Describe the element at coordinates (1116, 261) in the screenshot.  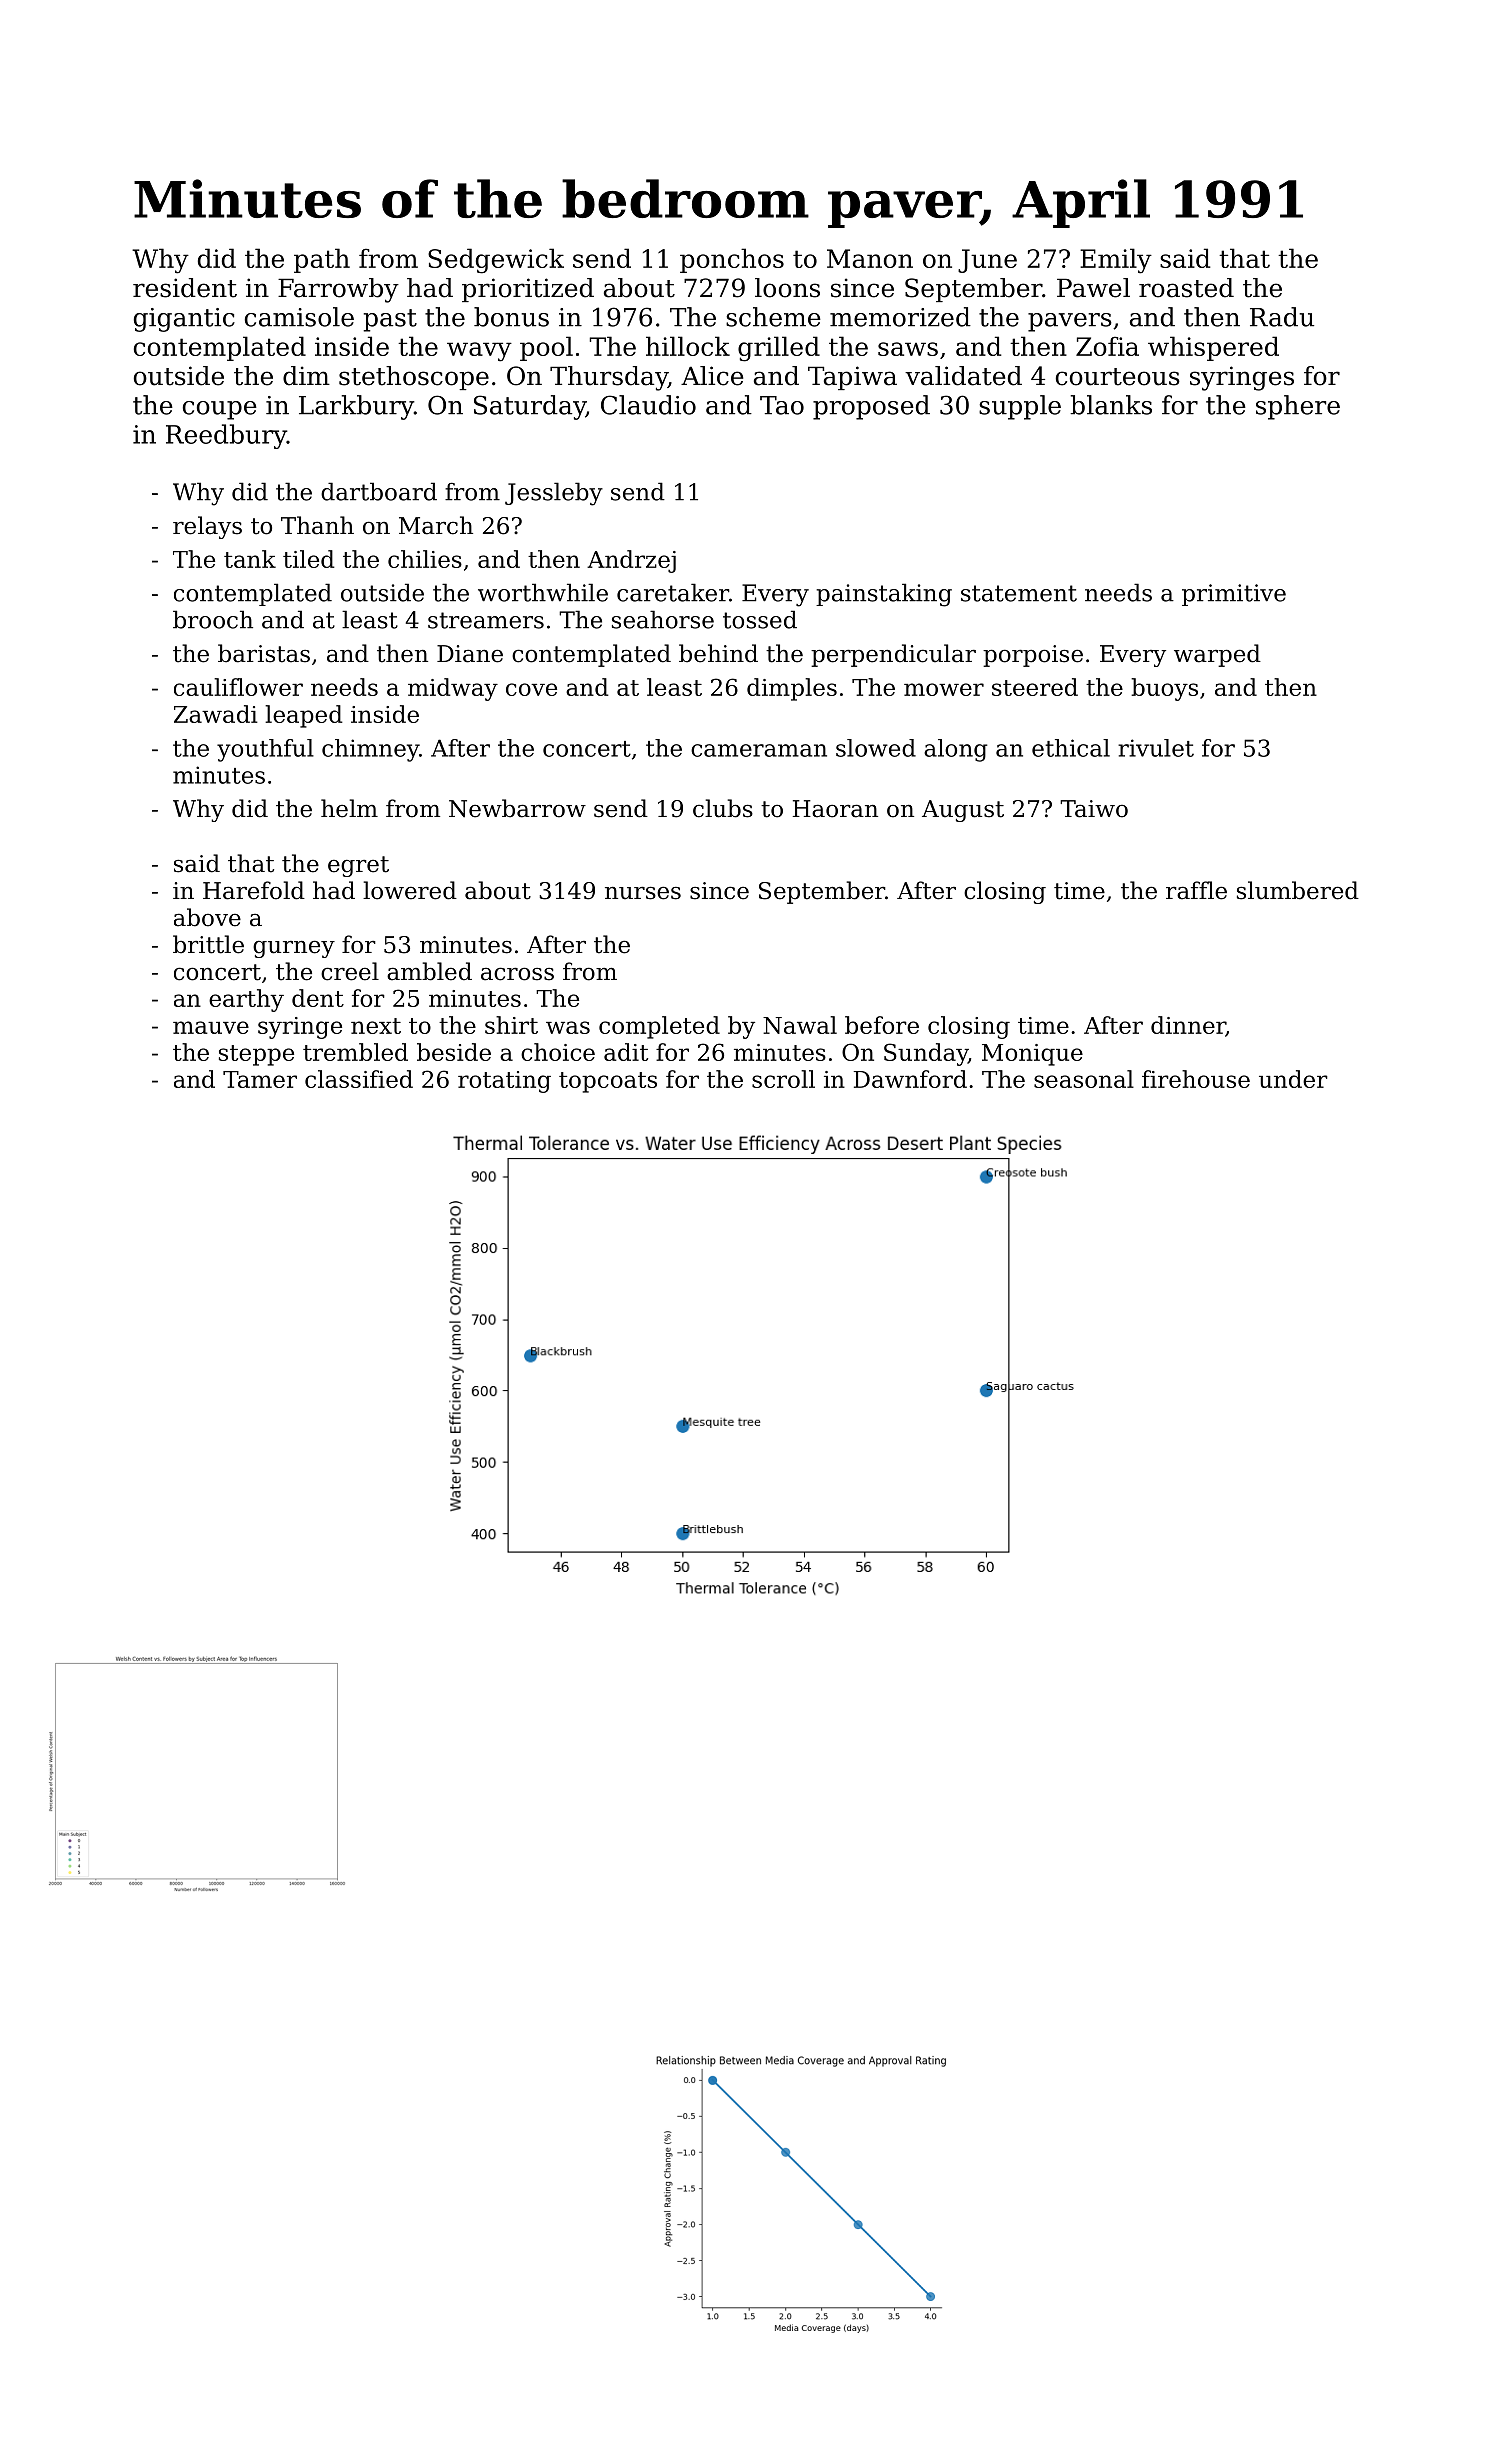
I see `Emily` at that location.
